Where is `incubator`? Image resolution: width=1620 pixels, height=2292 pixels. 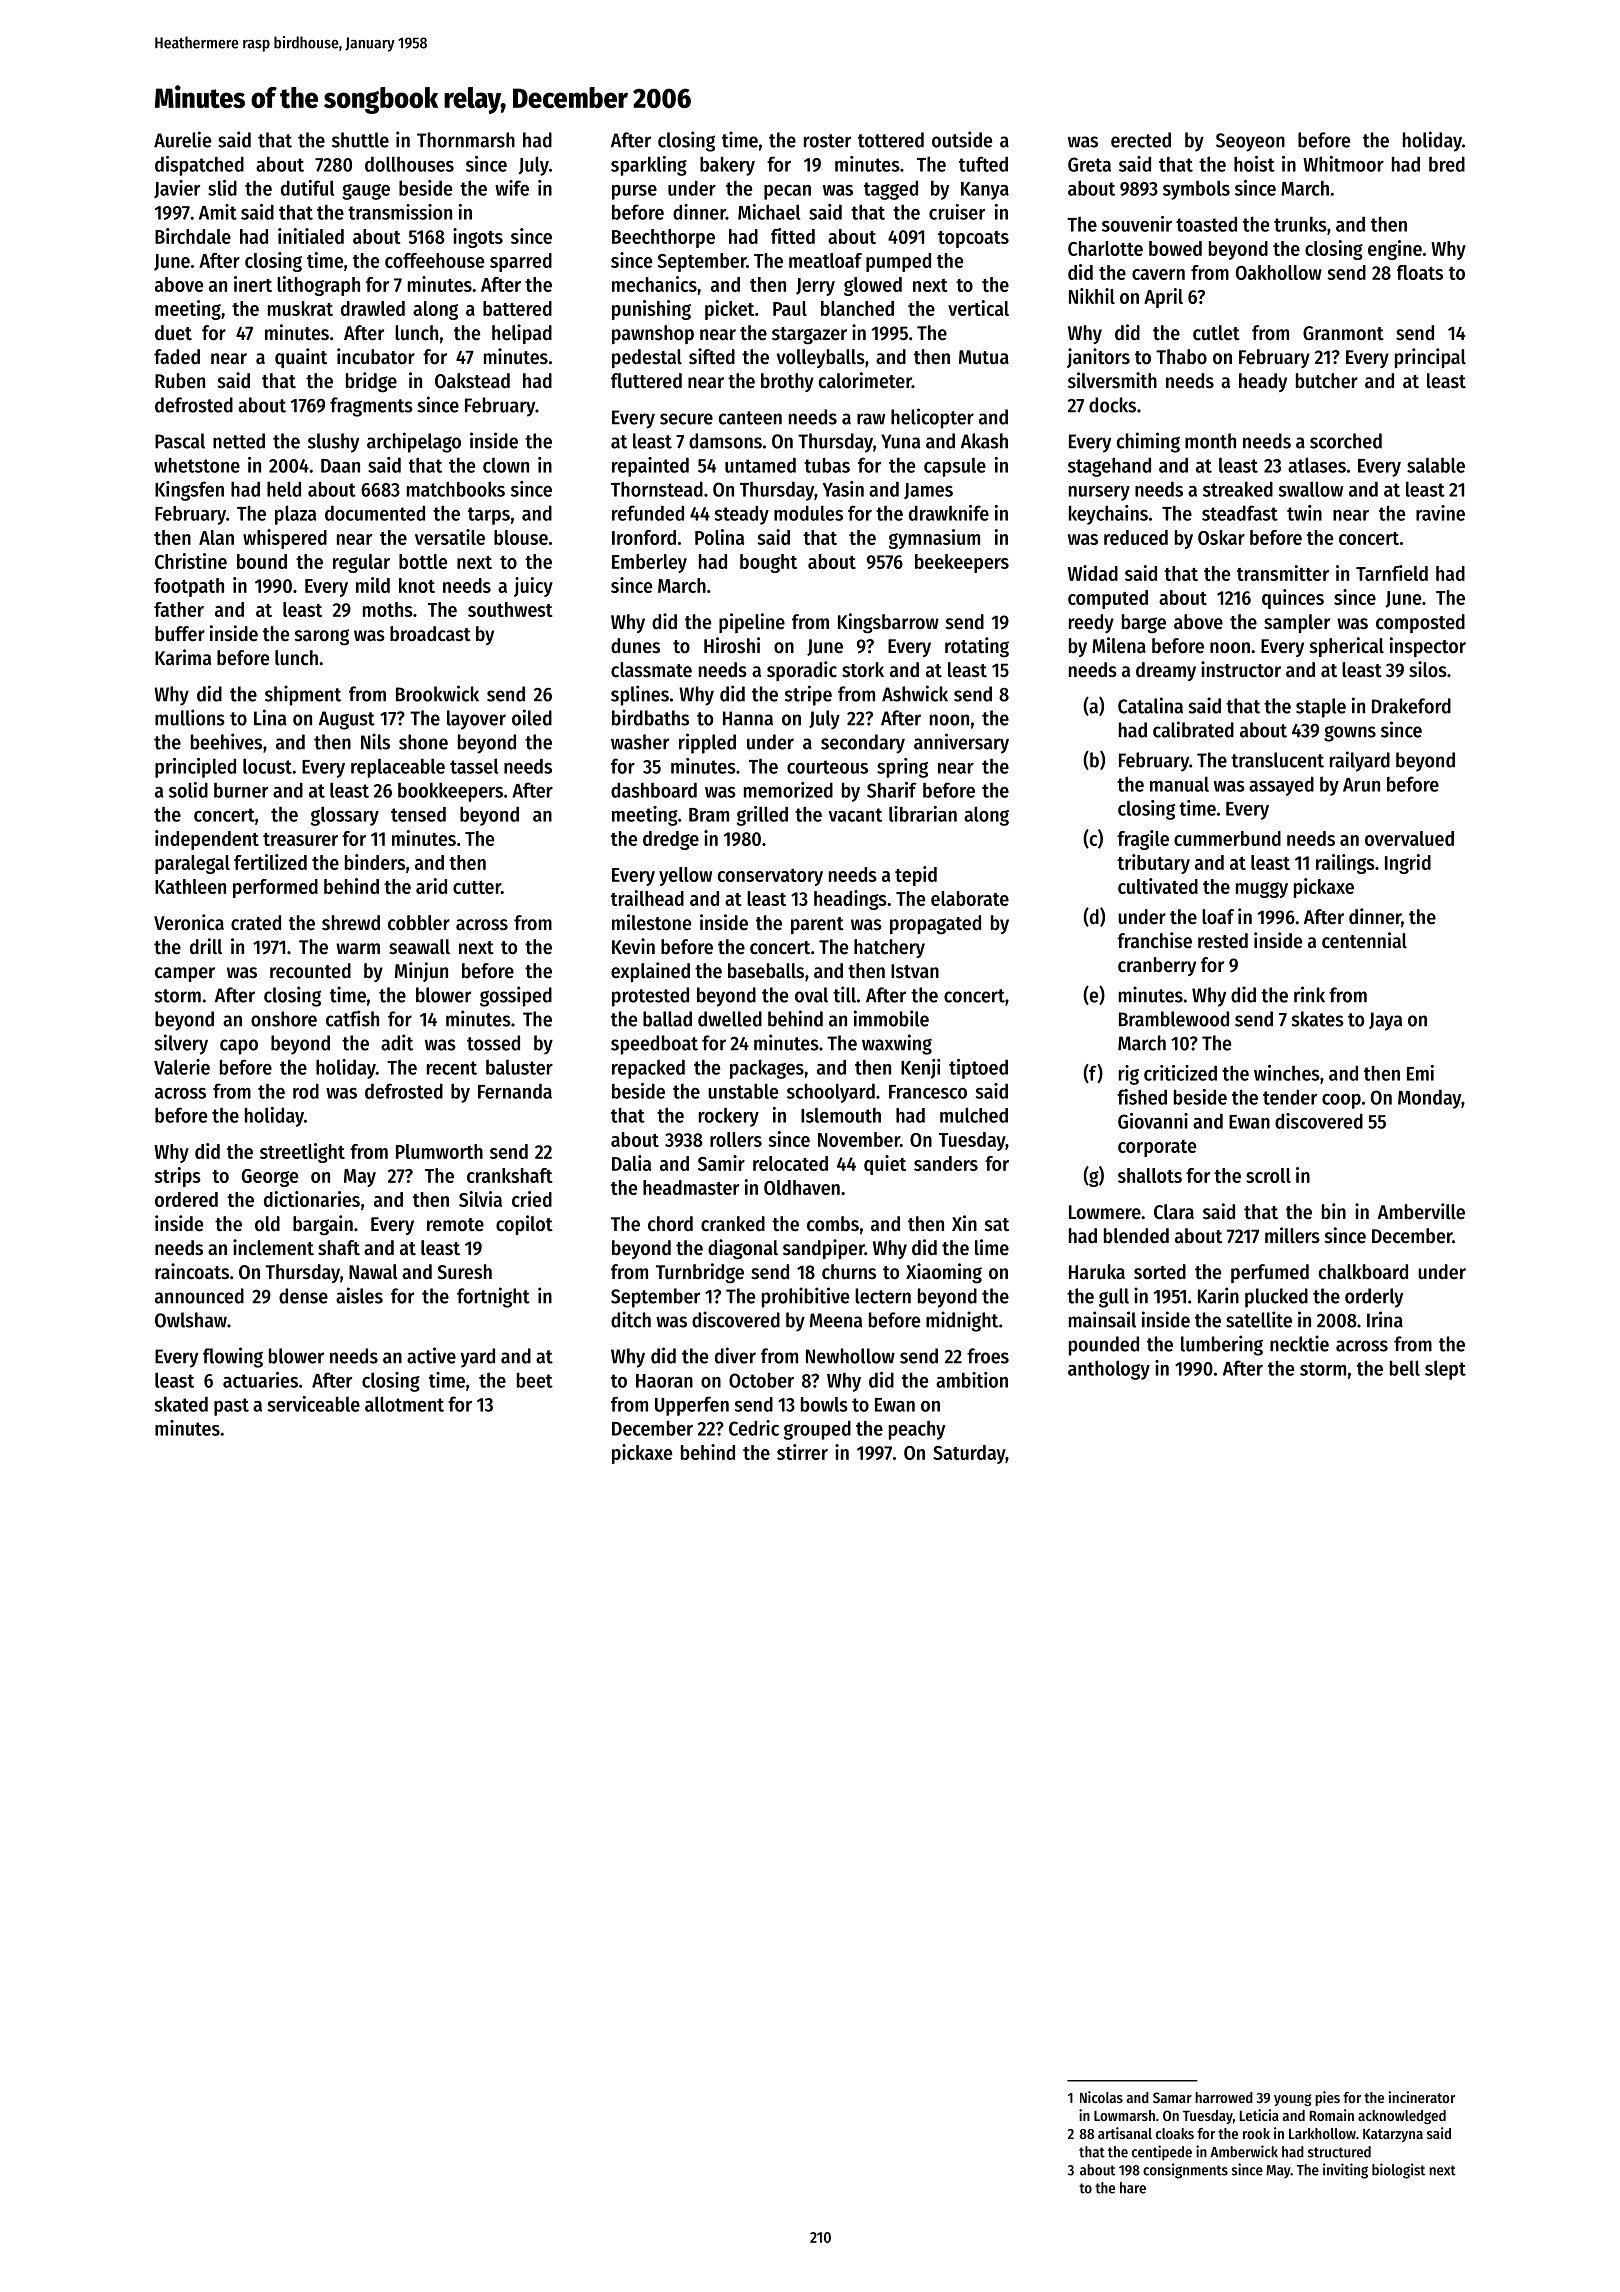
incubator is located at coordinates (376, 356).
